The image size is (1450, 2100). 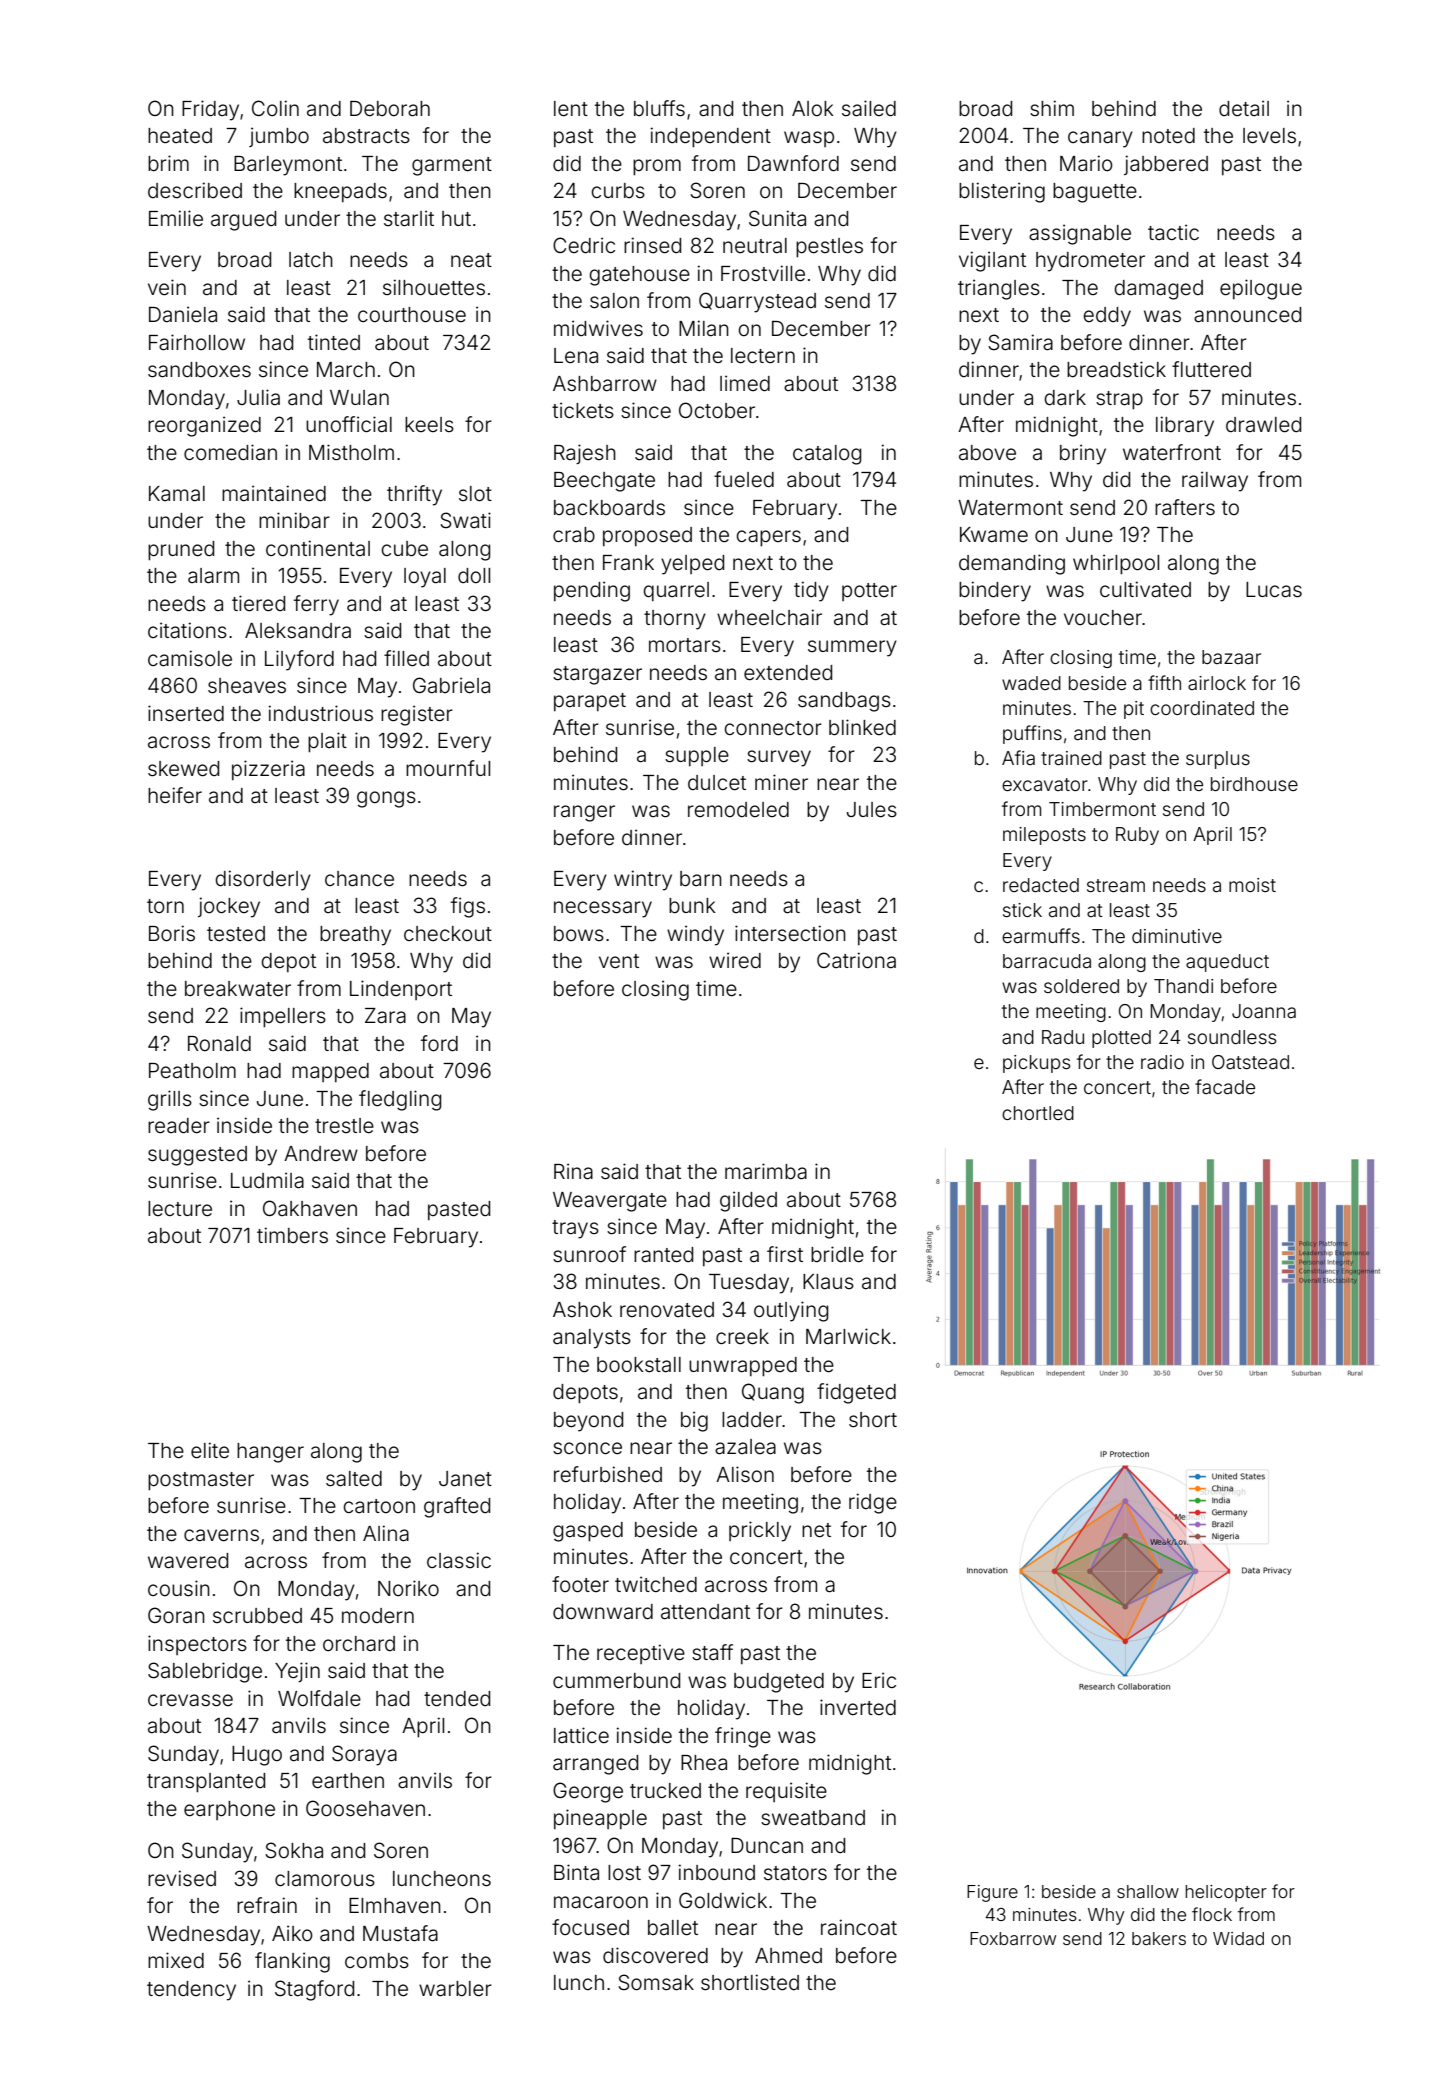 I want to click on facade, so click(x=1225, y=1086).
